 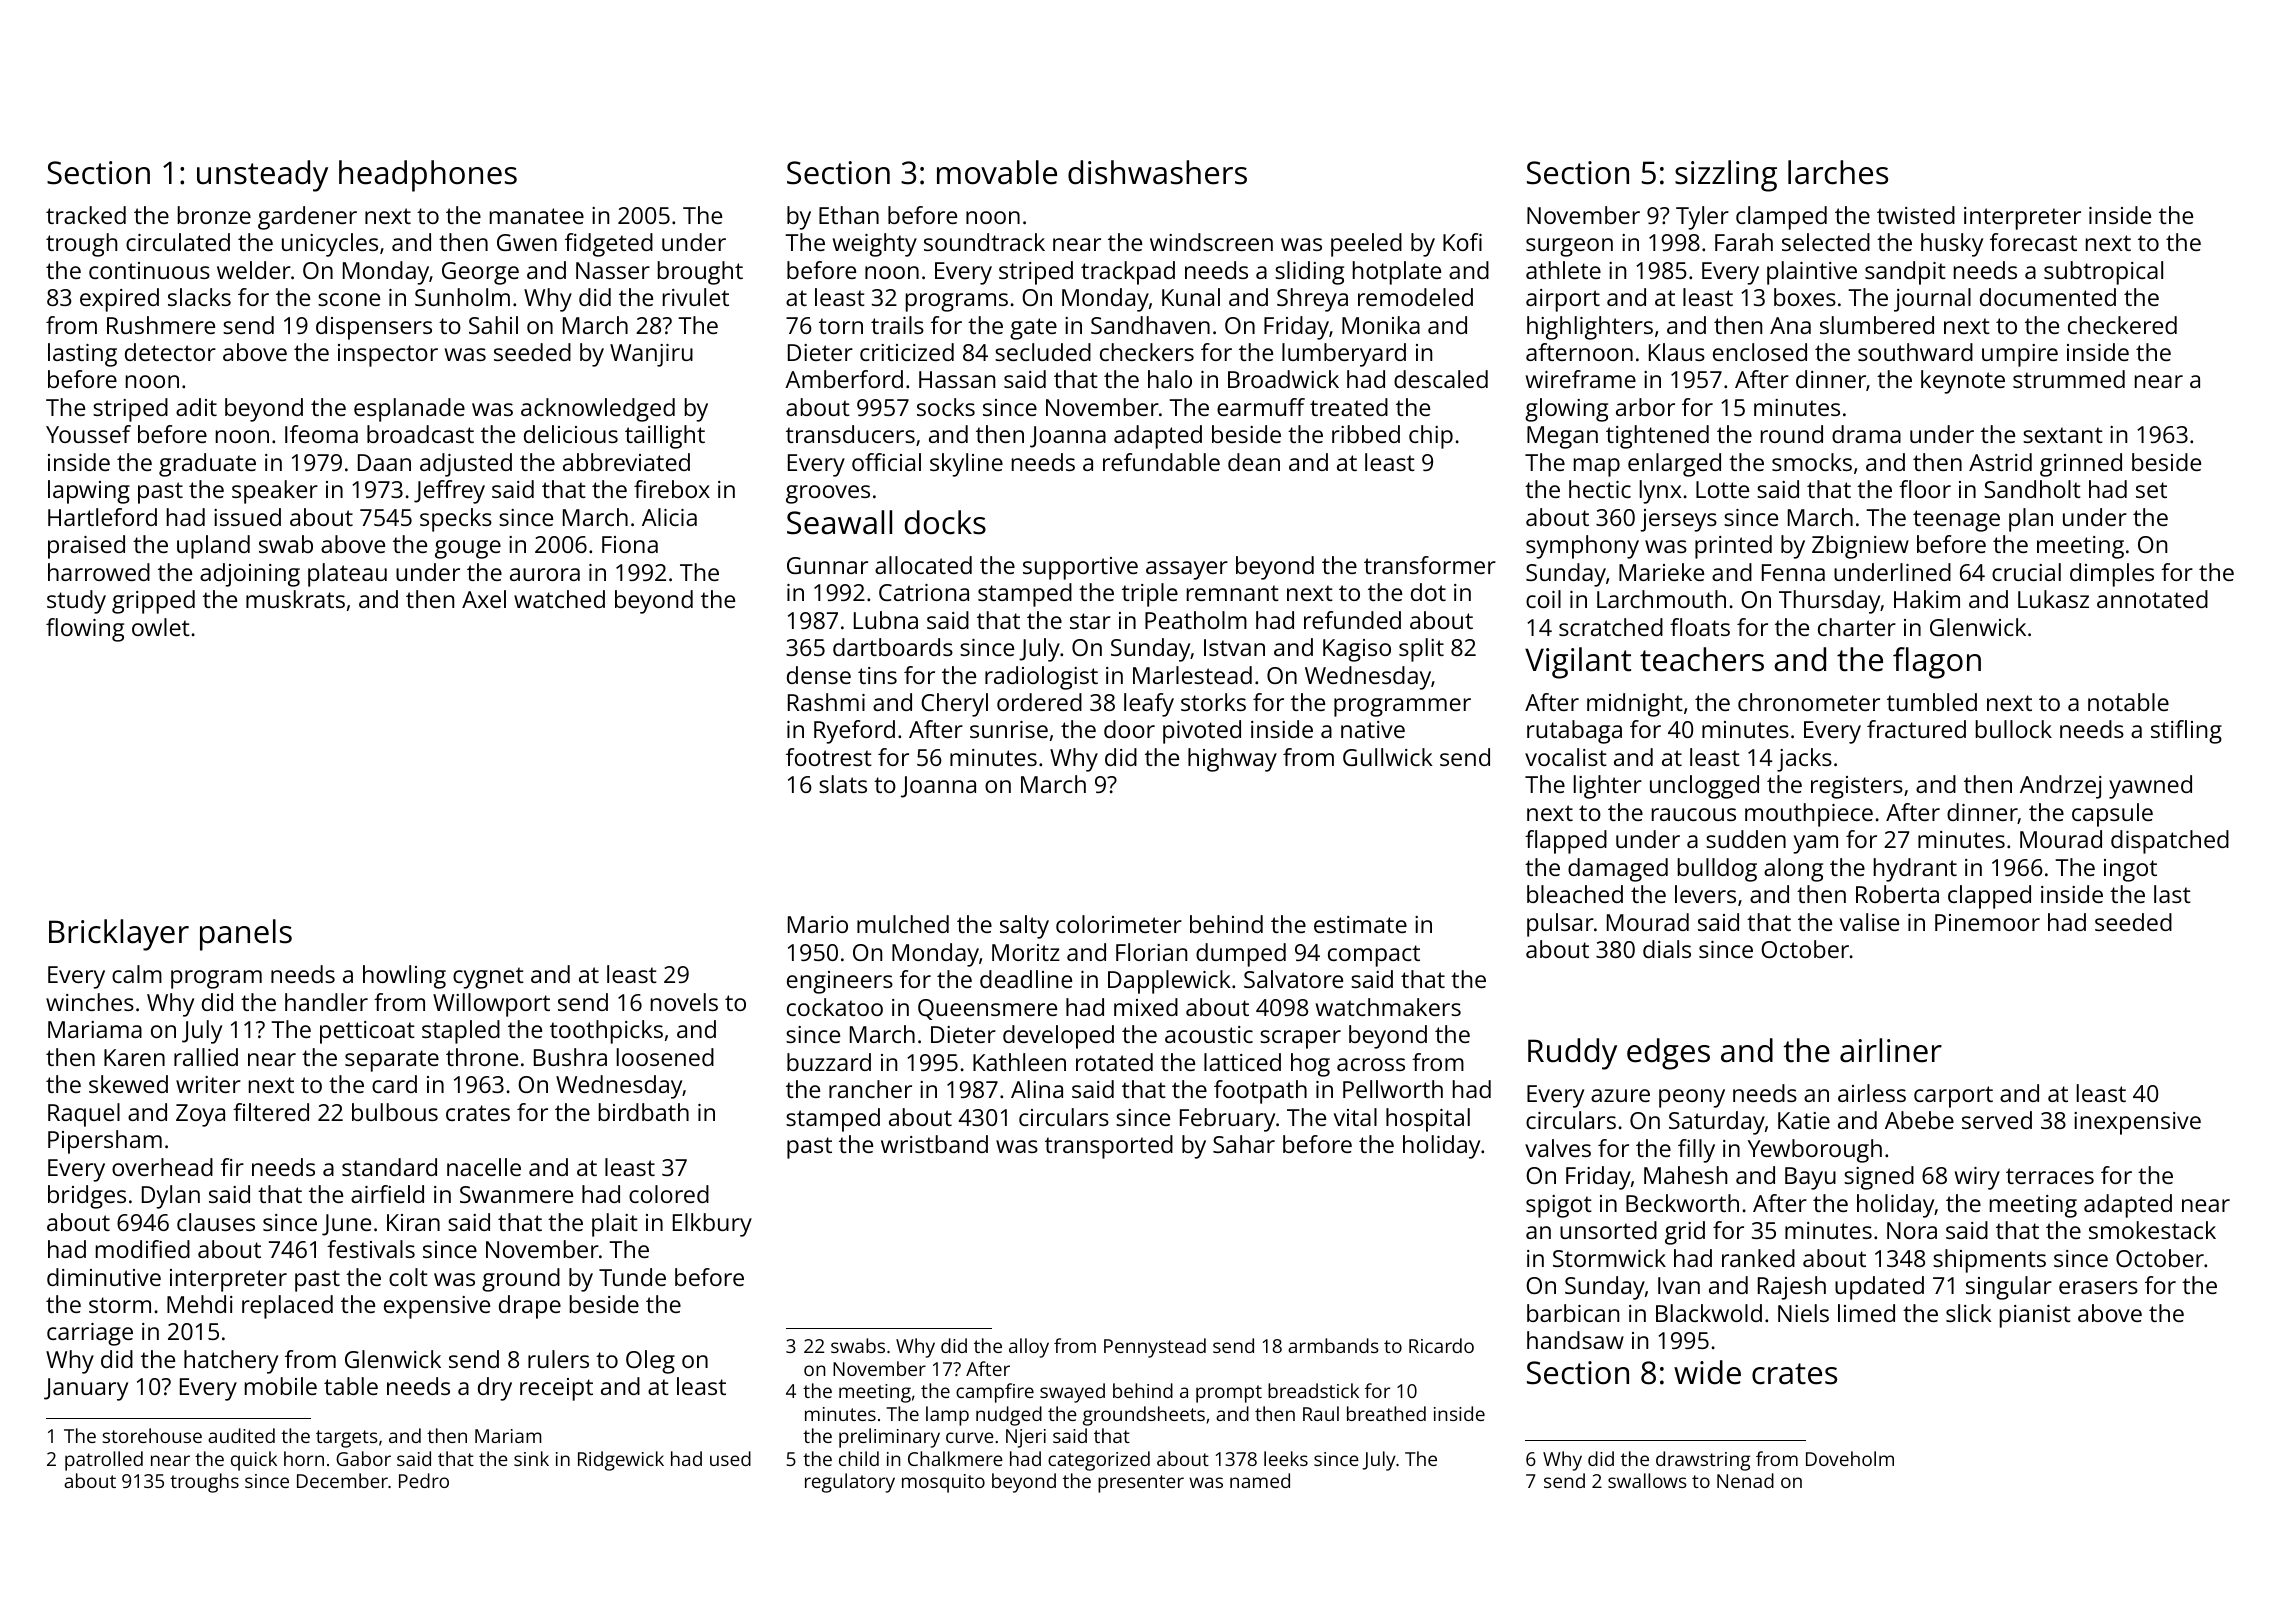 I want to click on supportive, so click(x=1080, y=568).
